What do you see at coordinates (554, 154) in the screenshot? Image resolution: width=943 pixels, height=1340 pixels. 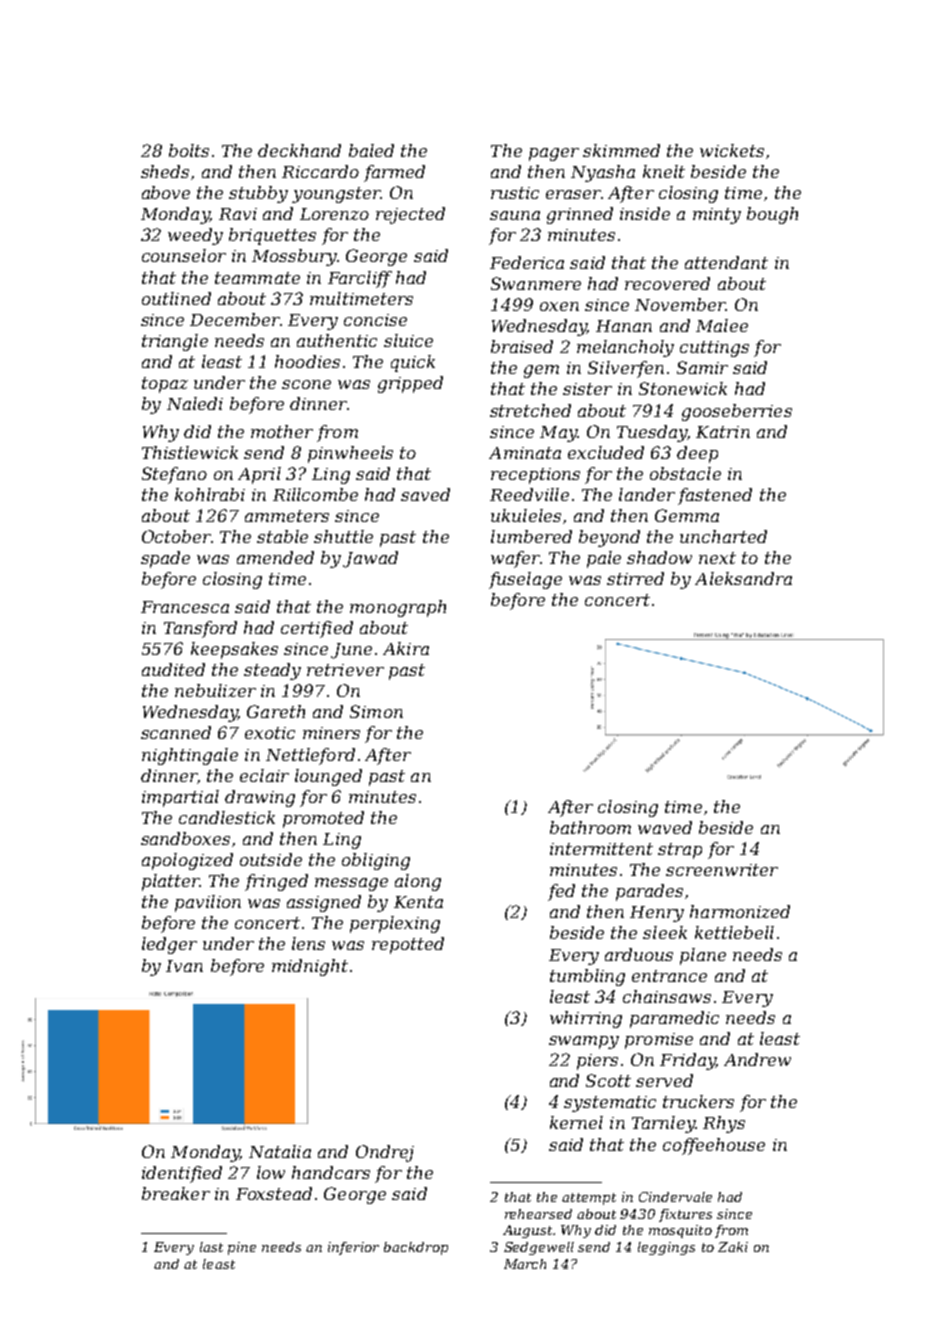 I see `pager` at bounding box center [554, 154].
